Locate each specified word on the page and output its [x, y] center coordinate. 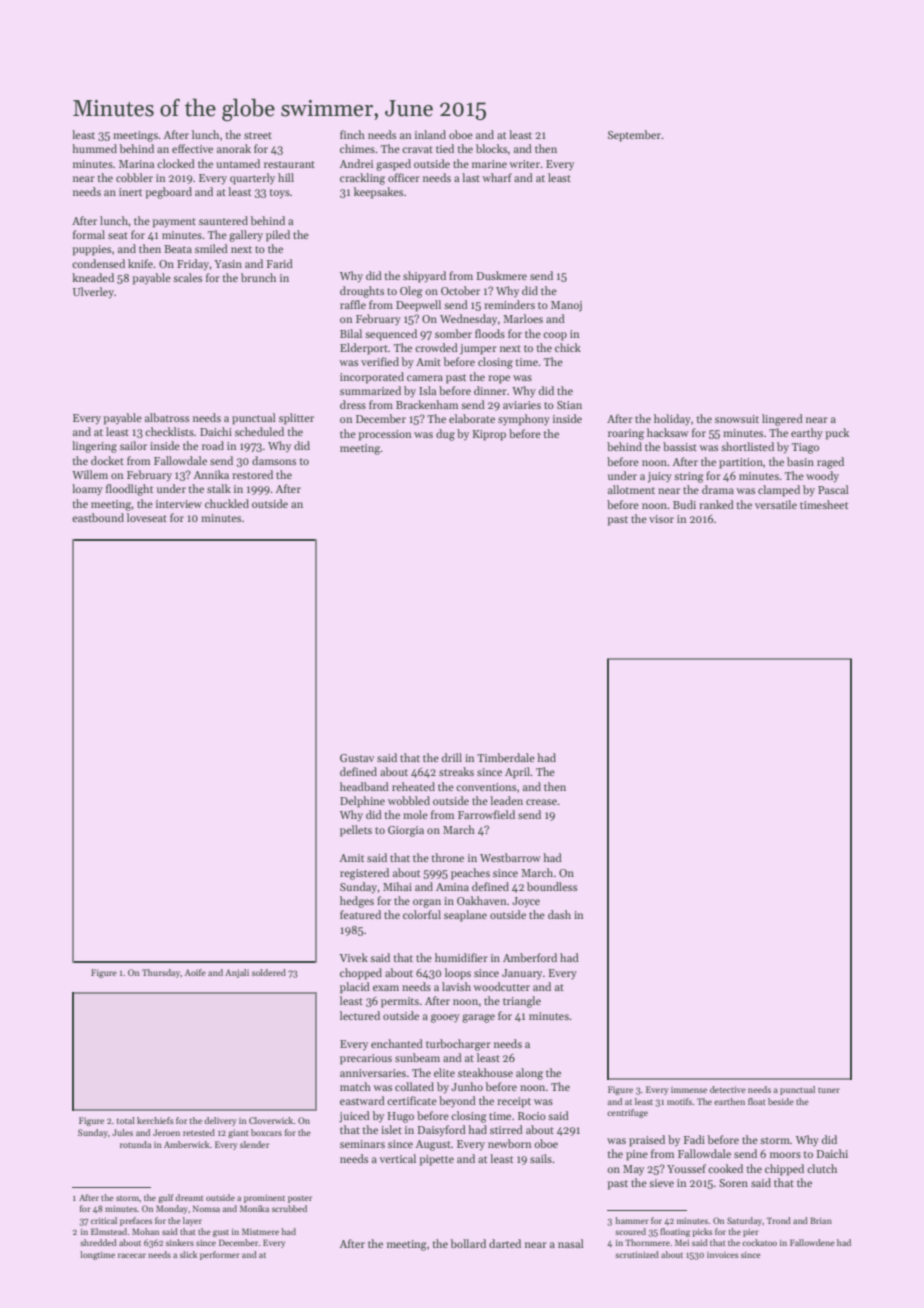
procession [385, 435]
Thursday [161, 973]
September [635, 136]
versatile [776, 504]
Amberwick [187, 1144]
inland [430, 134]
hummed [94, 148]
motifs [679, 1101]
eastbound [98, 517]
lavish [456, 986]
